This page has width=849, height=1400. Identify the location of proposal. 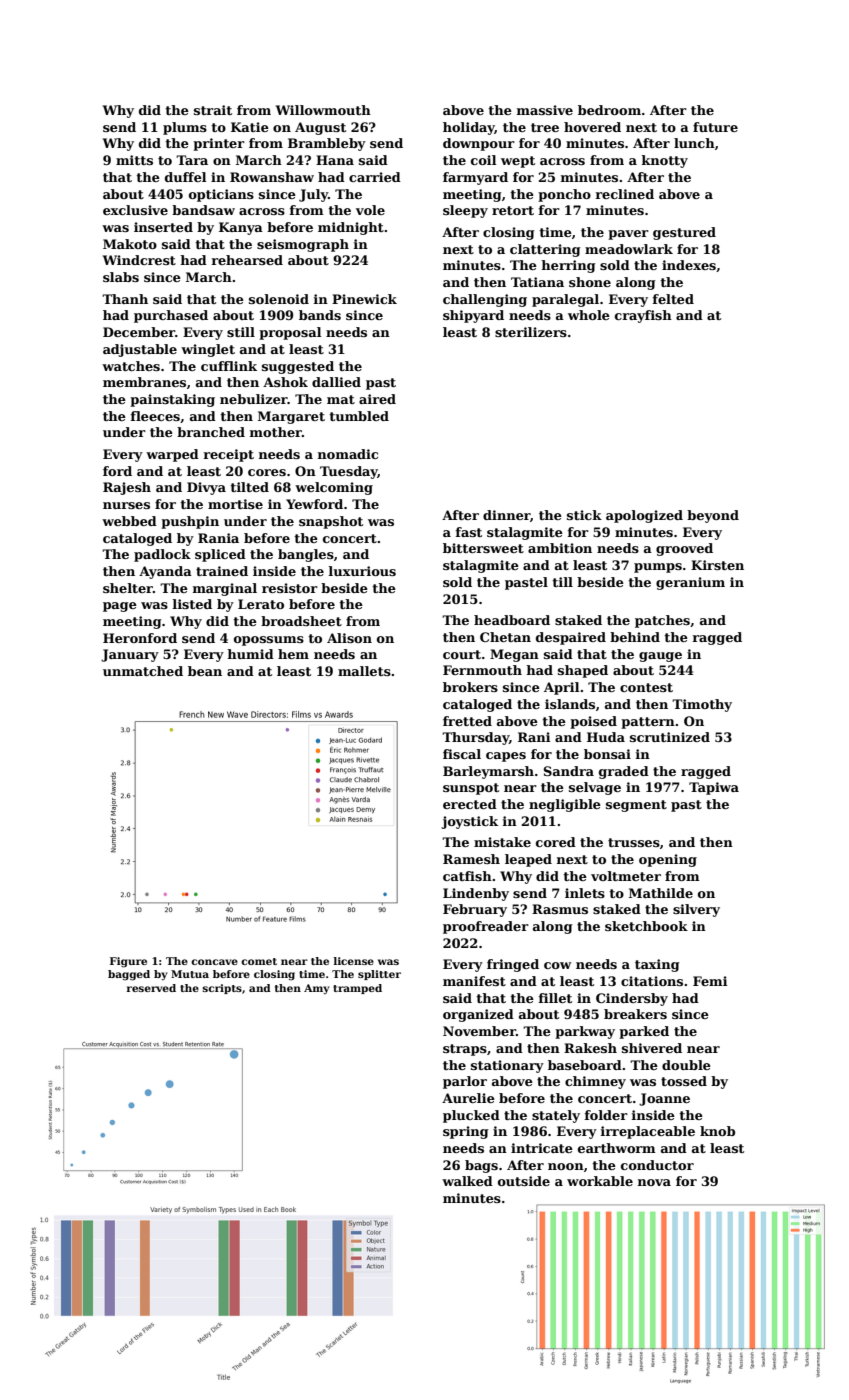
(290, 333).
